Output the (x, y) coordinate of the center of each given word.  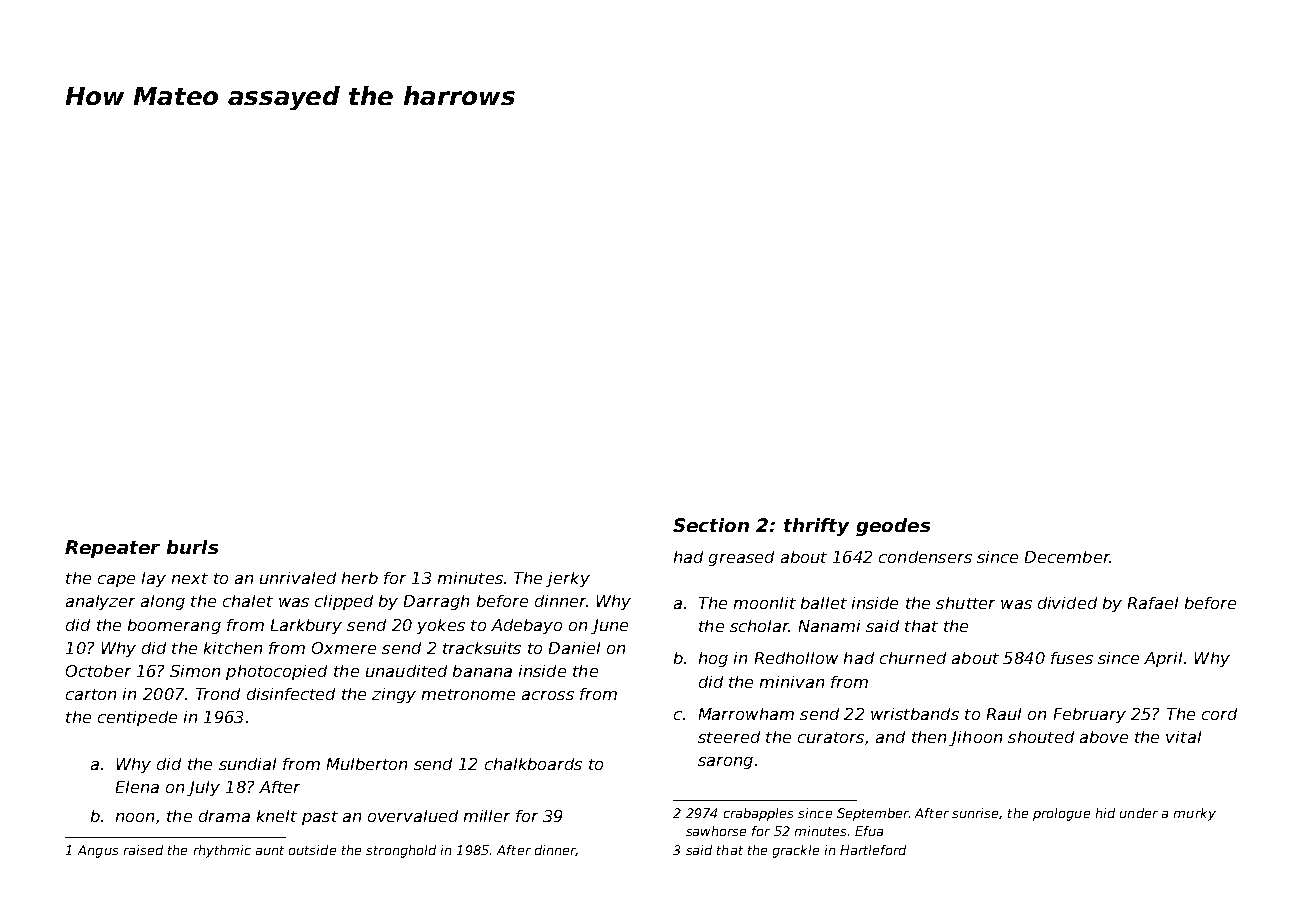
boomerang (174, 626)
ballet (824, 603)
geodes (893, 527)
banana (482, 671)
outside (312, 850)
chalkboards (533, 764)
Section (711, 525)
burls (192, 547)
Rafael (1153, 603)
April (1163, 659)
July (203, 788)
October (98, 671)
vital (1183, 737)
